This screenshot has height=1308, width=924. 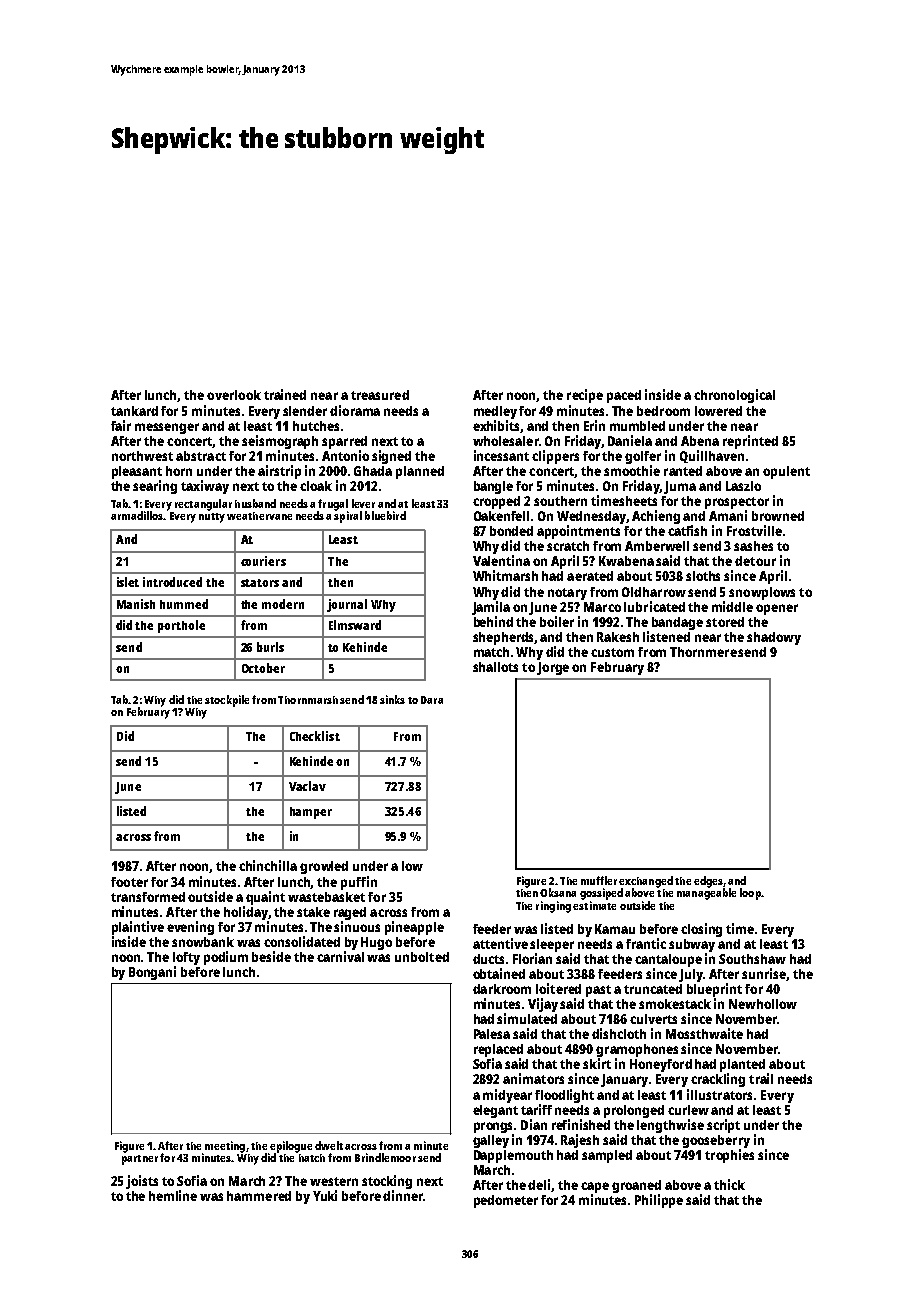 I want to click on Dara, so click(x=432, y=700).
